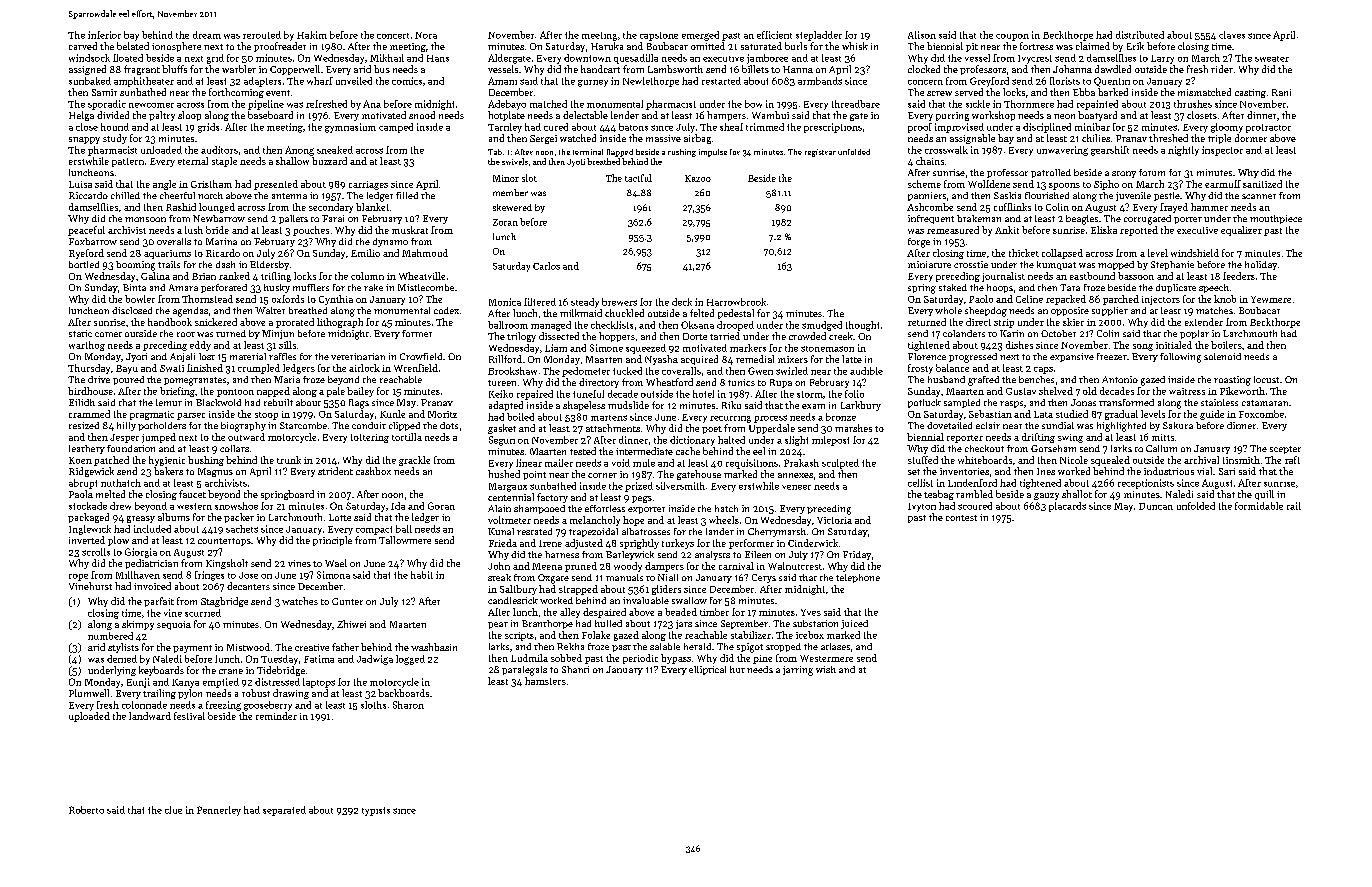 Image resolution: width=1372 pixels, height=887 pixels. I want to click on Carlos, so click(546, 266).
